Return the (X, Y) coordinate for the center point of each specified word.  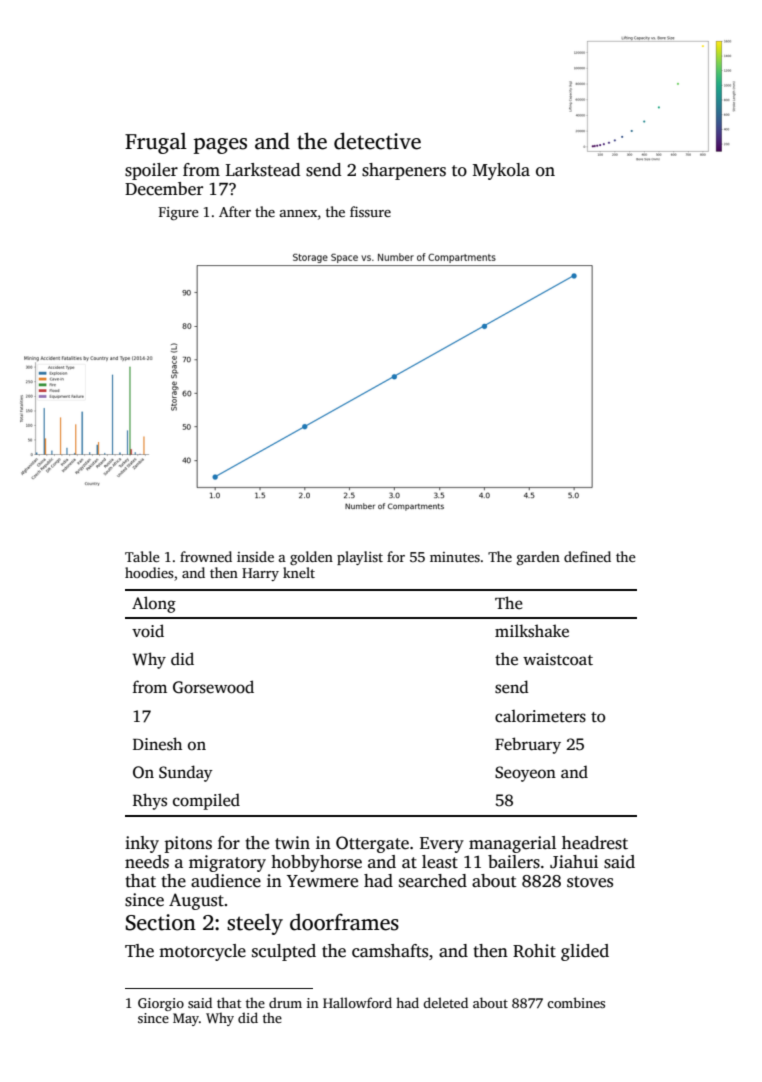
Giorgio (161, 1004)
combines (576, 1002)
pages (220, 146)
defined (587, 556)
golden (311, 558)
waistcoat (558, 659)
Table (142, 556)
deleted (445, 1002)
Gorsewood (213, 687)
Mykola (501, 171)
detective (377, 141)
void (148, 631)
